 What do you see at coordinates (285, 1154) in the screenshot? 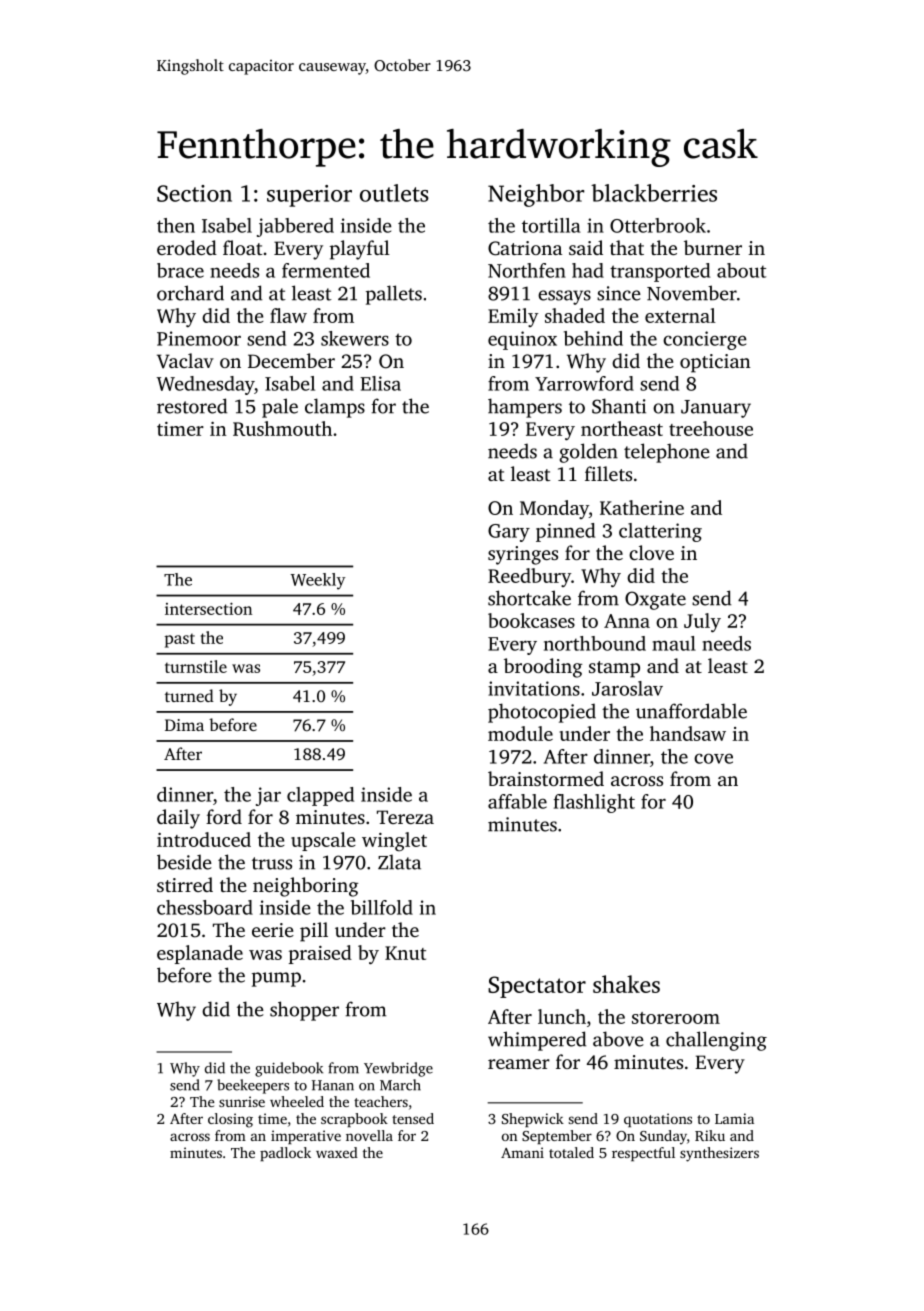
I see `padlock` at bounding box center [285, 1154].
